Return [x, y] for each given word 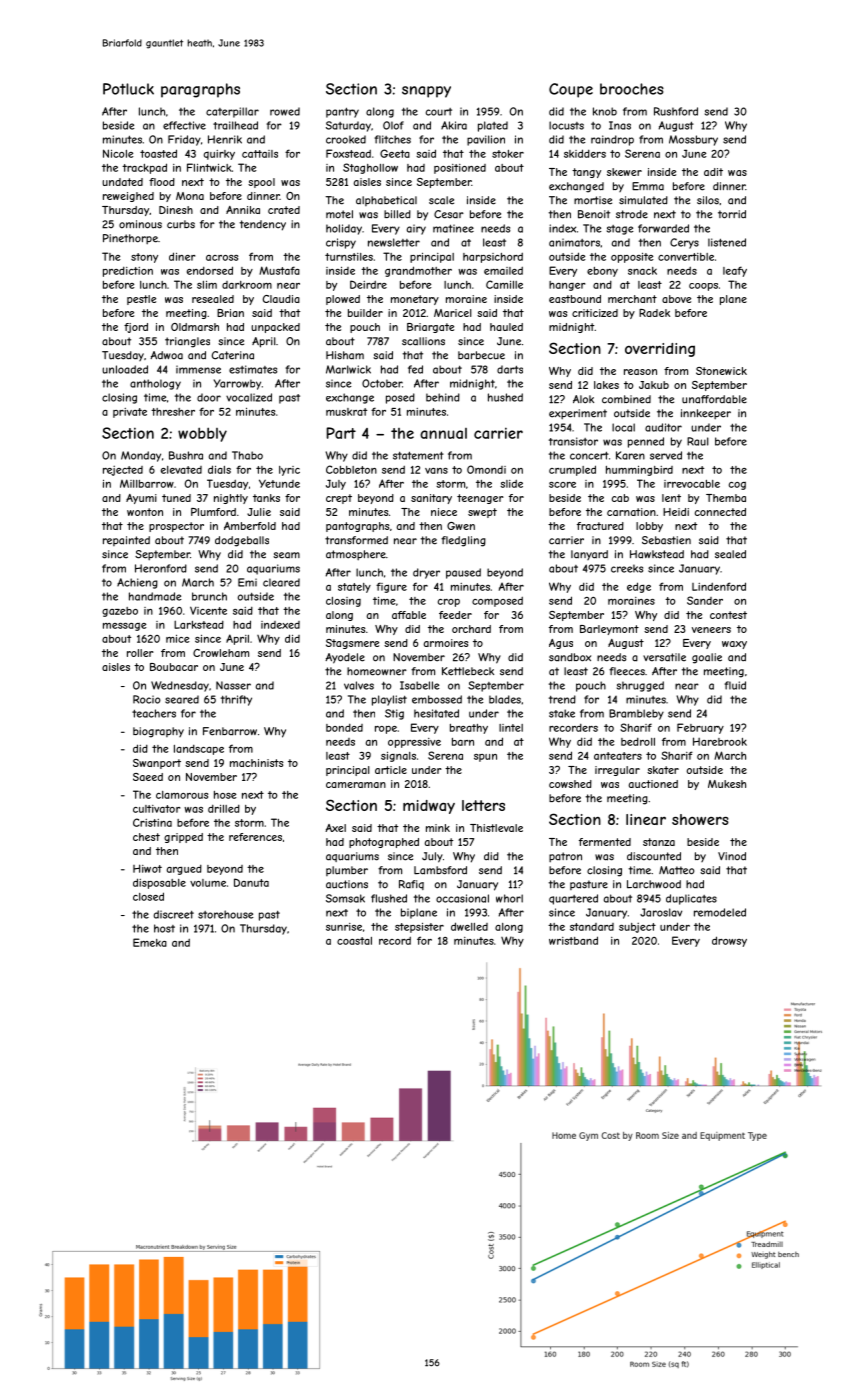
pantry [342, 112]
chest [146, 837]
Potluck [128, 89]
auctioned [653, 784]
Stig [394, 714]
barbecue [481, 355]
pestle [141, 300]
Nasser [233, 685]
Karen [630, 455]
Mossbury [693, 140]
